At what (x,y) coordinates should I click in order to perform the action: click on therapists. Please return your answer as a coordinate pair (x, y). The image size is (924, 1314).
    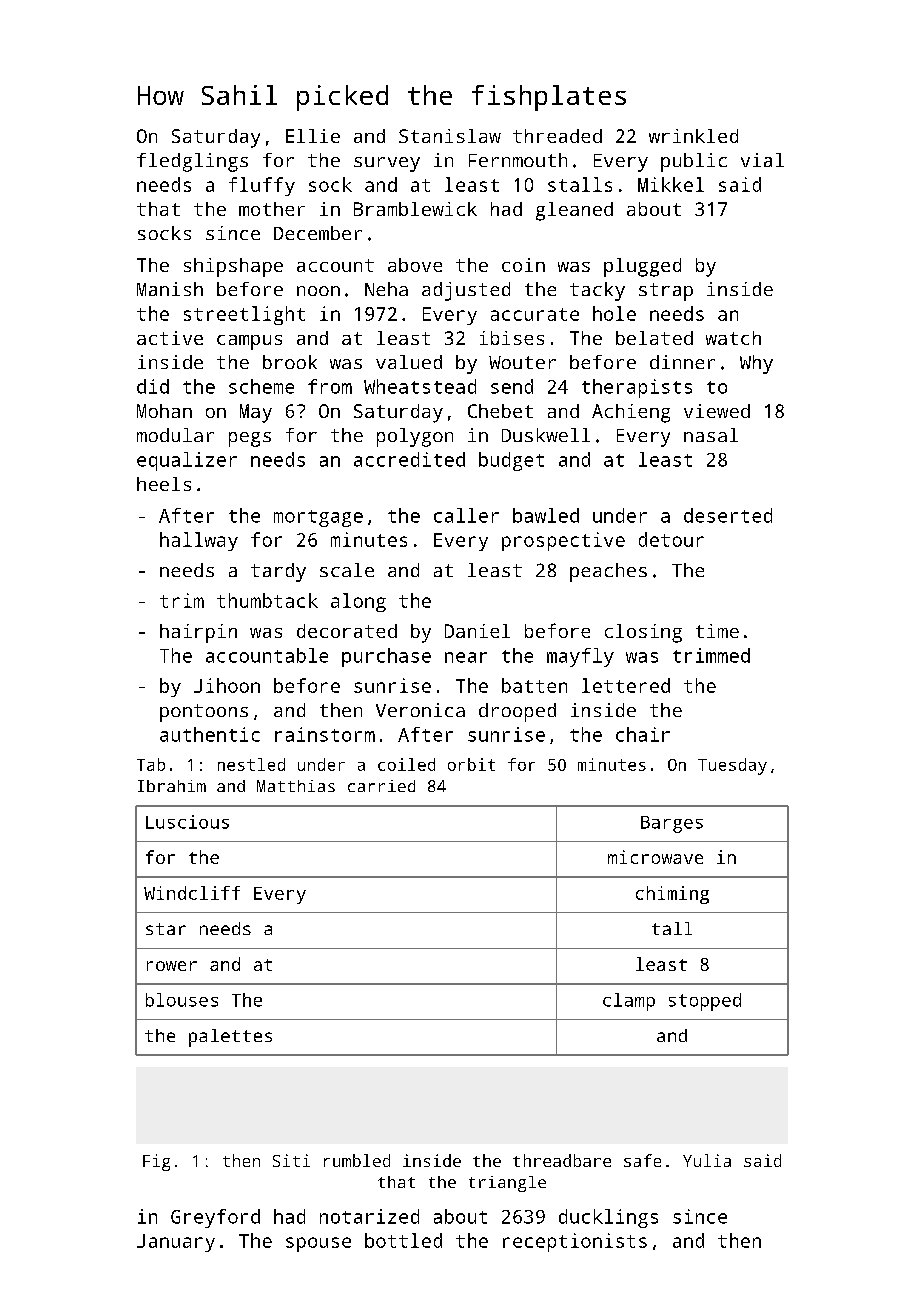
    Looking at the image, I should click on (637, 388).
